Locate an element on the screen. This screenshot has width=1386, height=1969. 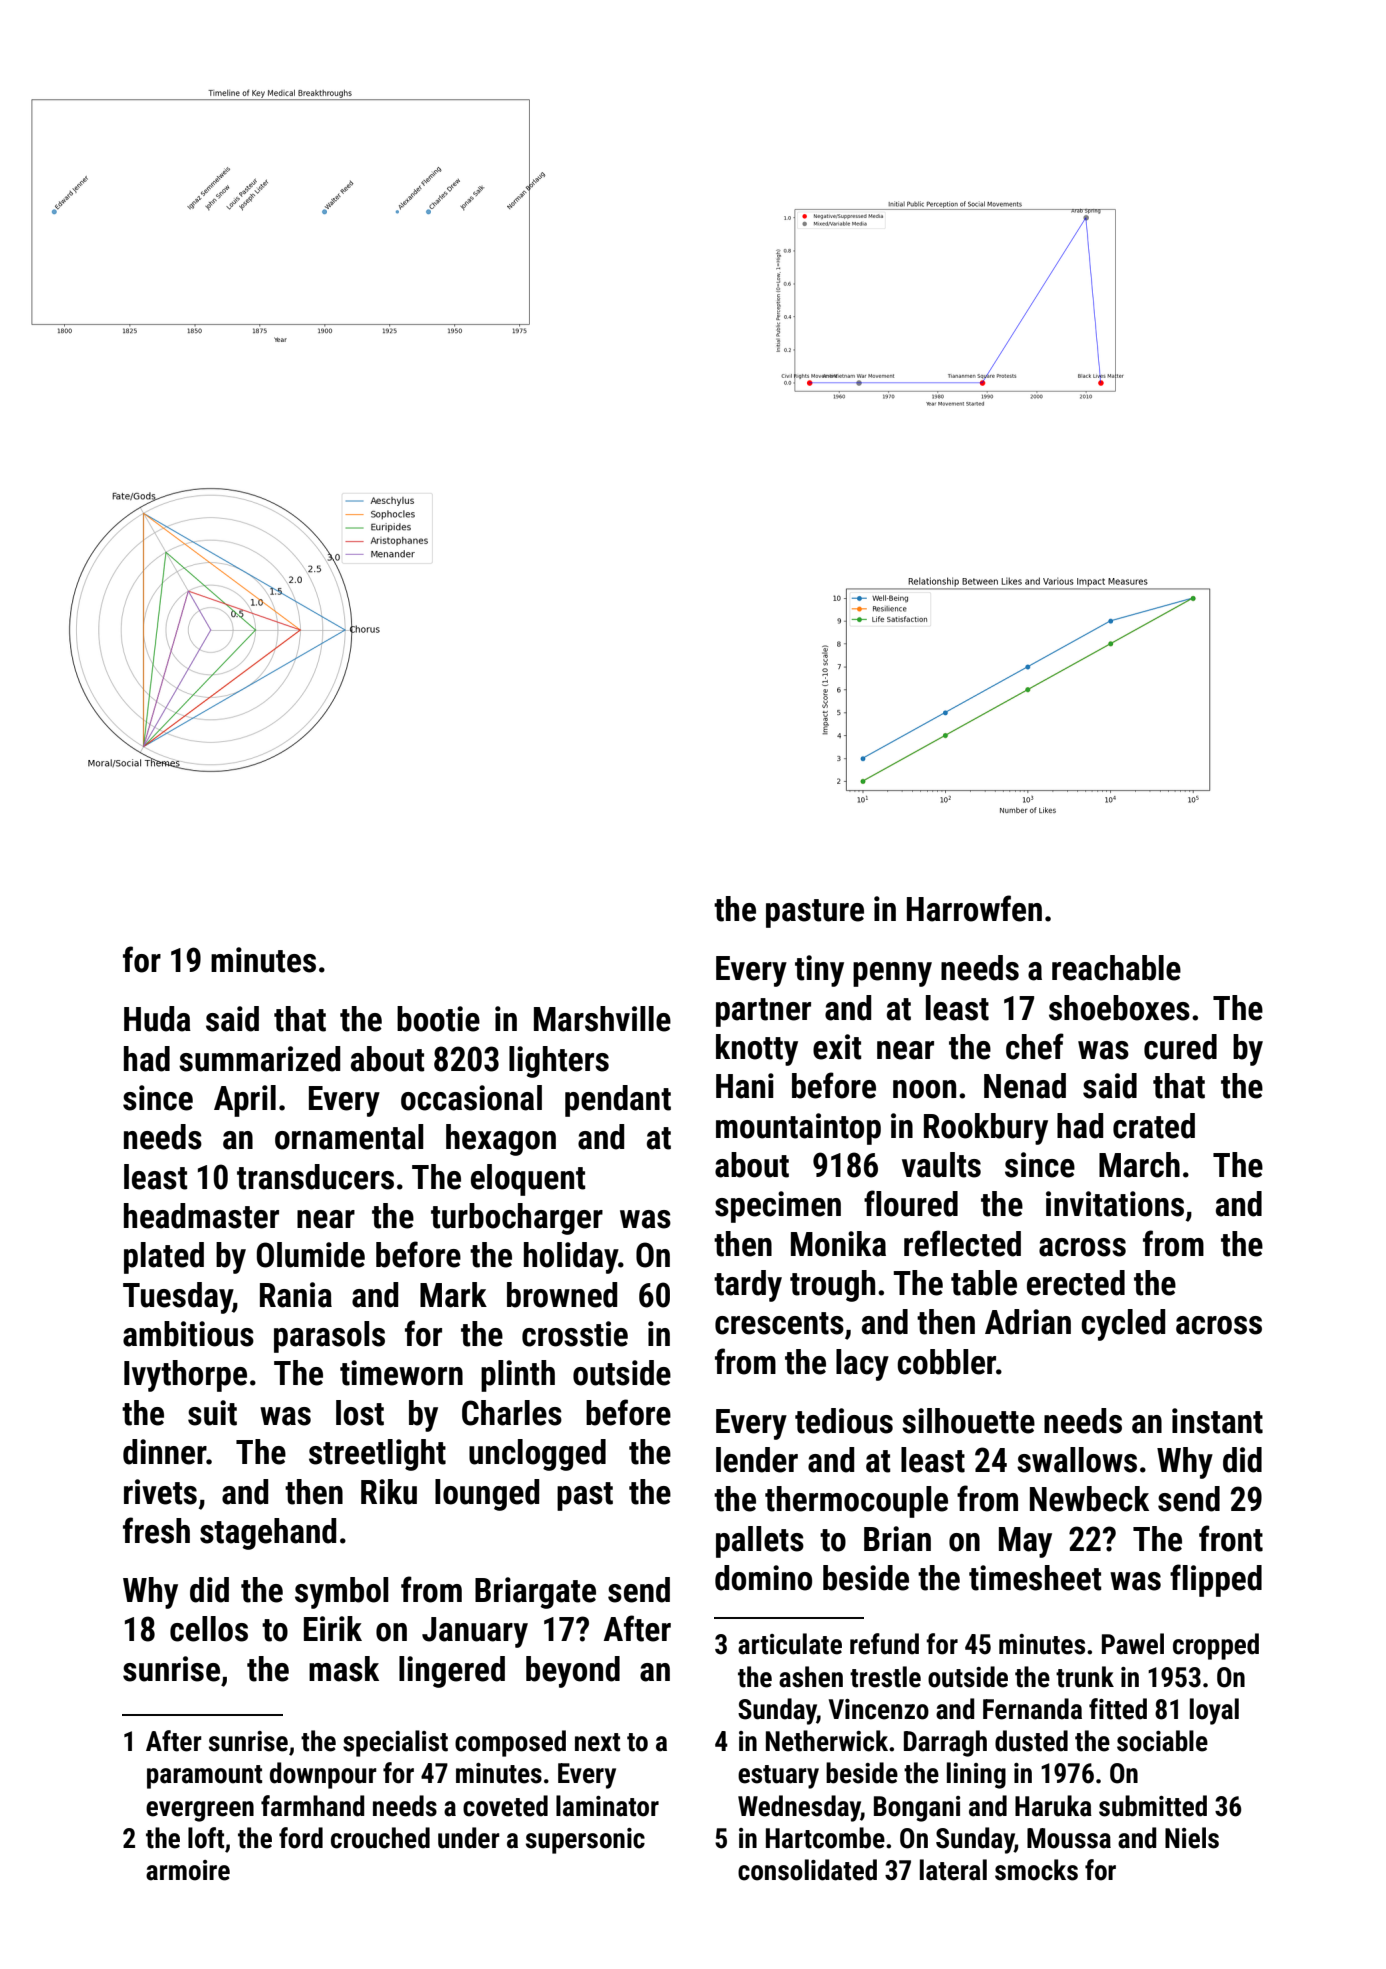
mountaintop is located at coordinates (798, 1129).
